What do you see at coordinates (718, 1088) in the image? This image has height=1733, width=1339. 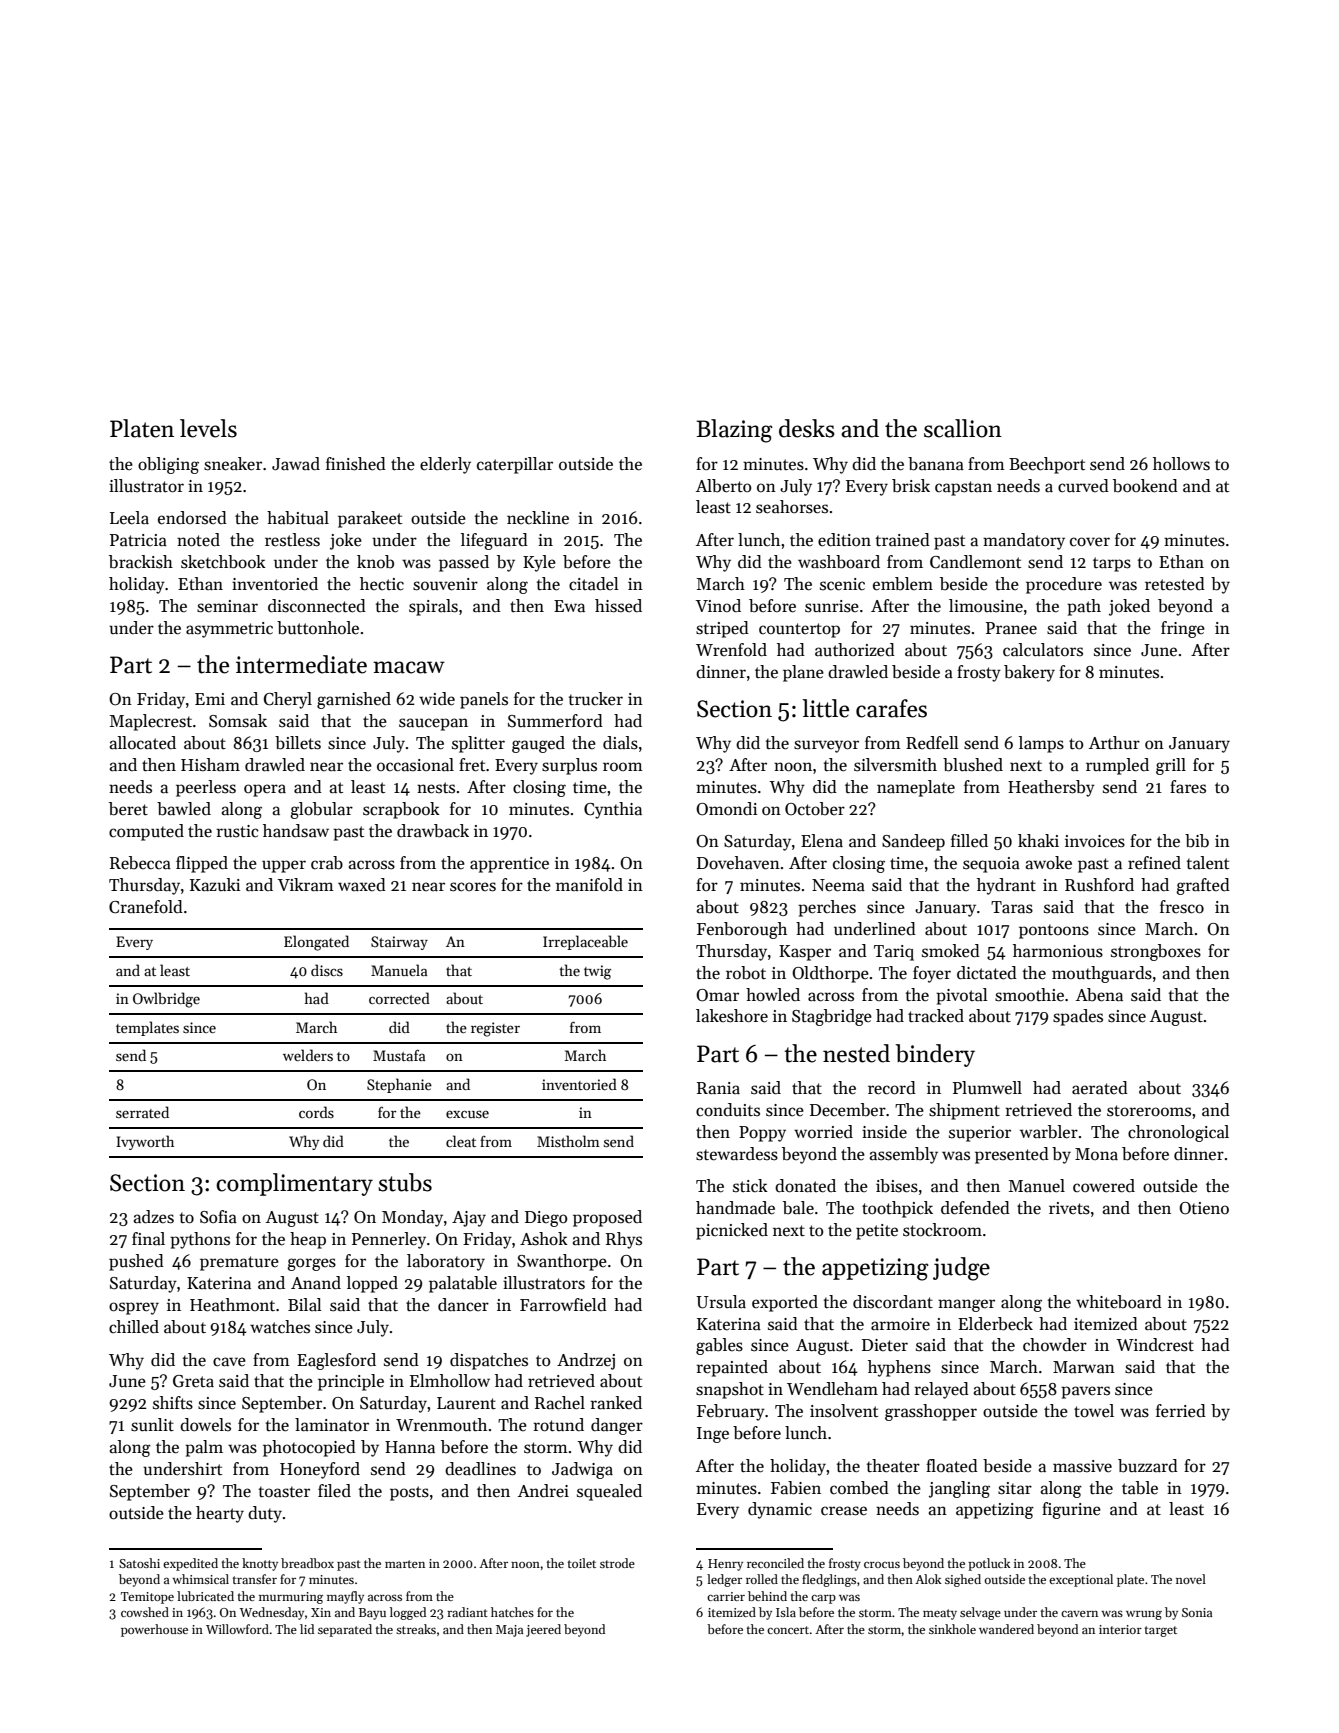 I see `Rania` at bounding box center [718, 1088].
